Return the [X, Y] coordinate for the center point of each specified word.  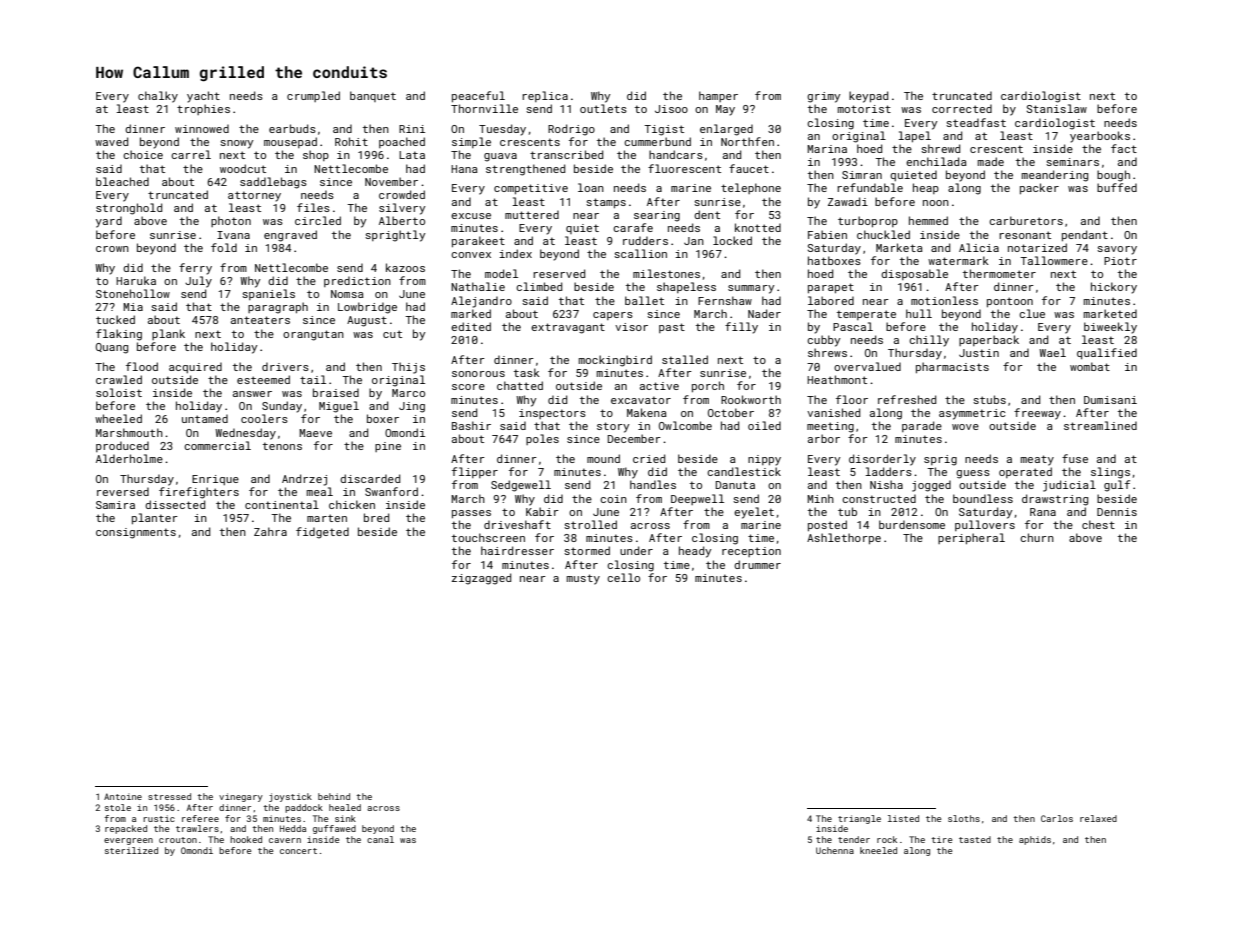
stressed [169, 796]
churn [1037, 537]
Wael [1052, 352]
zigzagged [481, 579]
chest [1098, 524]
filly [741, 328]
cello [623, 577]
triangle [859, 819]
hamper [718, 96]
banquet [373, 96]
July [198, 282]
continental [282, 504]
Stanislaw [1057, 108]
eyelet [754, 513]
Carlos [1057, 818]
